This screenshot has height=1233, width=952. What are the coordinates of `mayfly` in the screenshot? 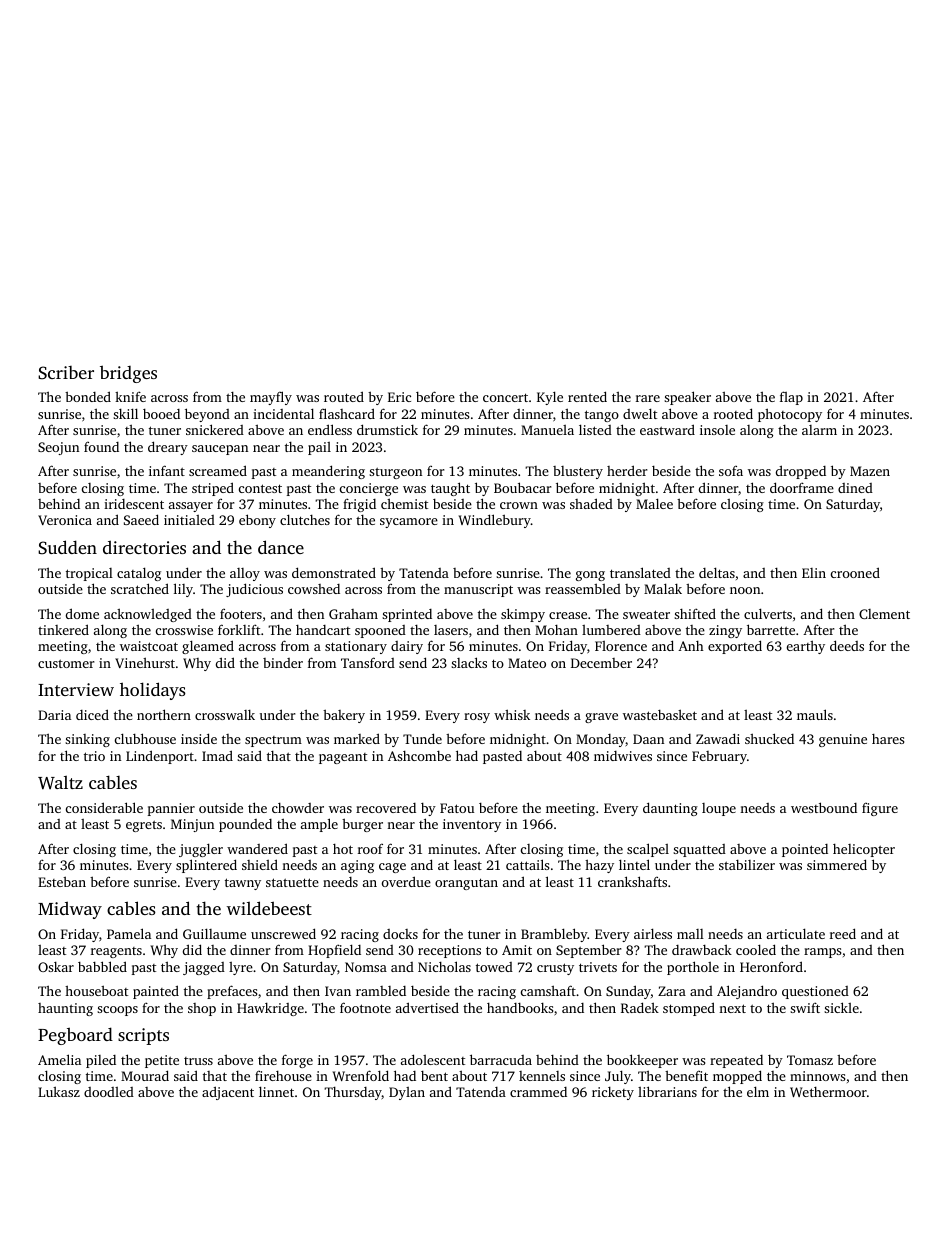 It's located at (271, 398).
